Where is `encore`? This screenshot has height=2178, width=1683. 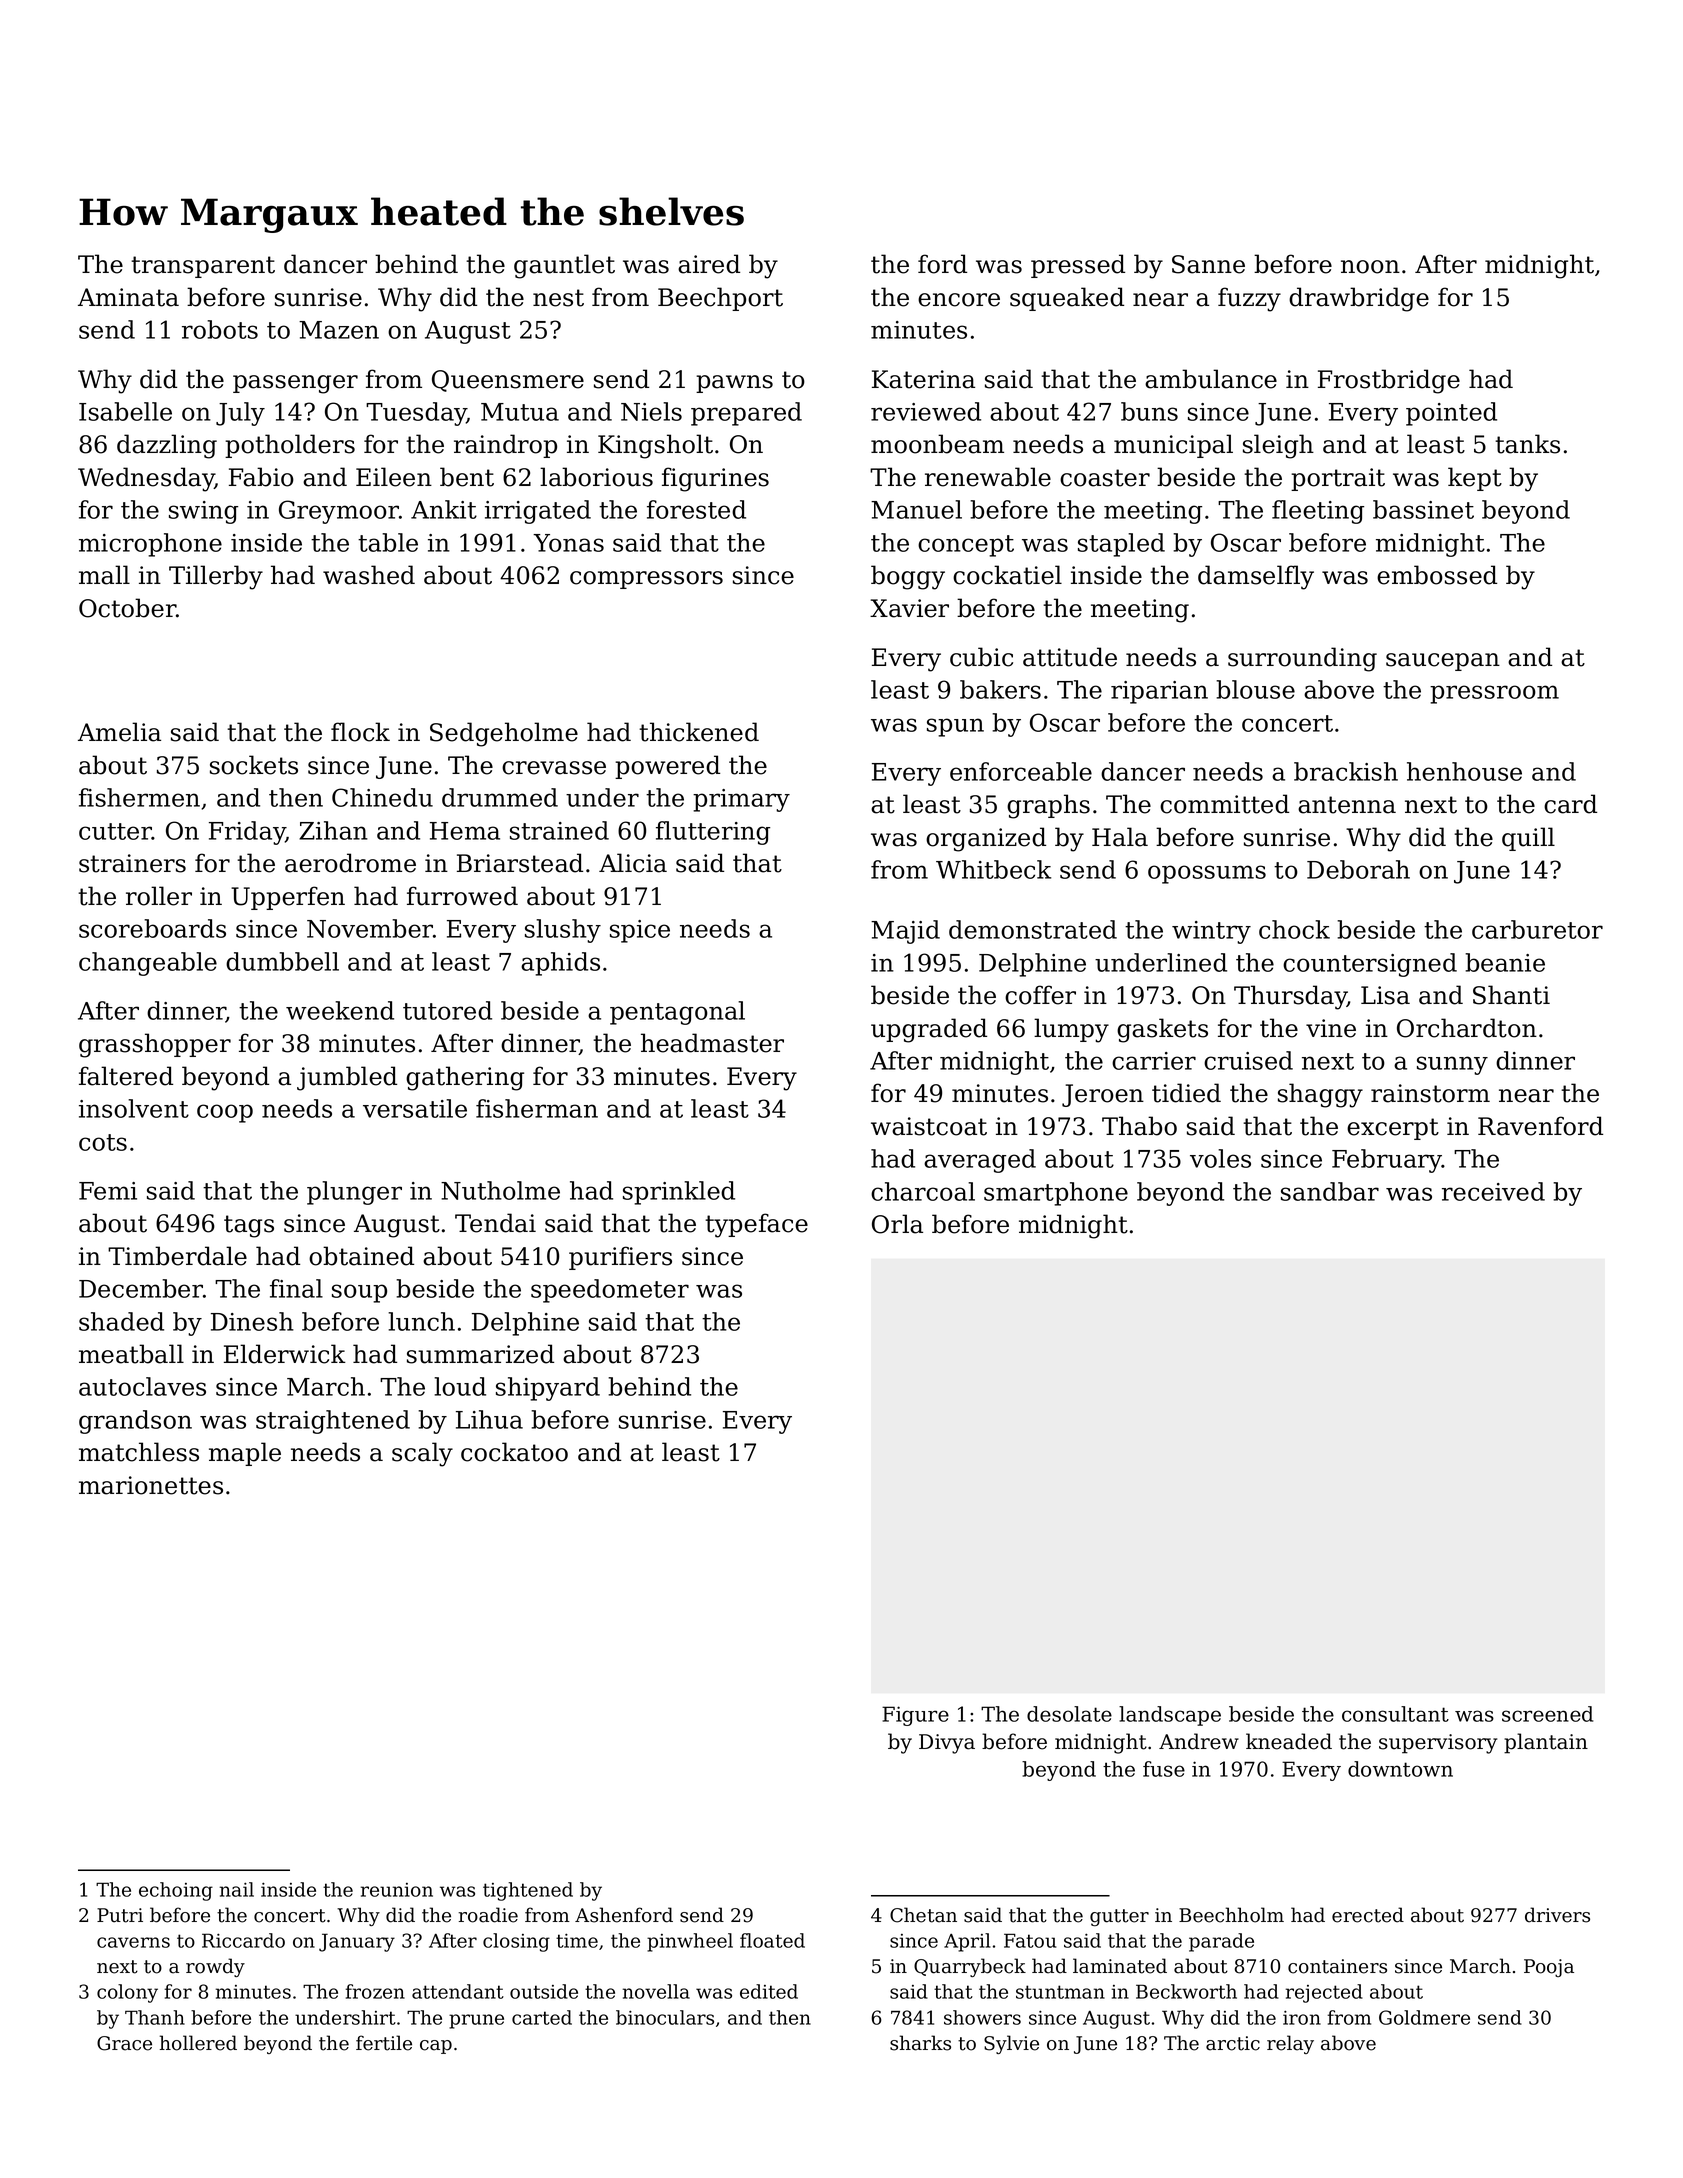 encore is located at coordinates (959, 300).
